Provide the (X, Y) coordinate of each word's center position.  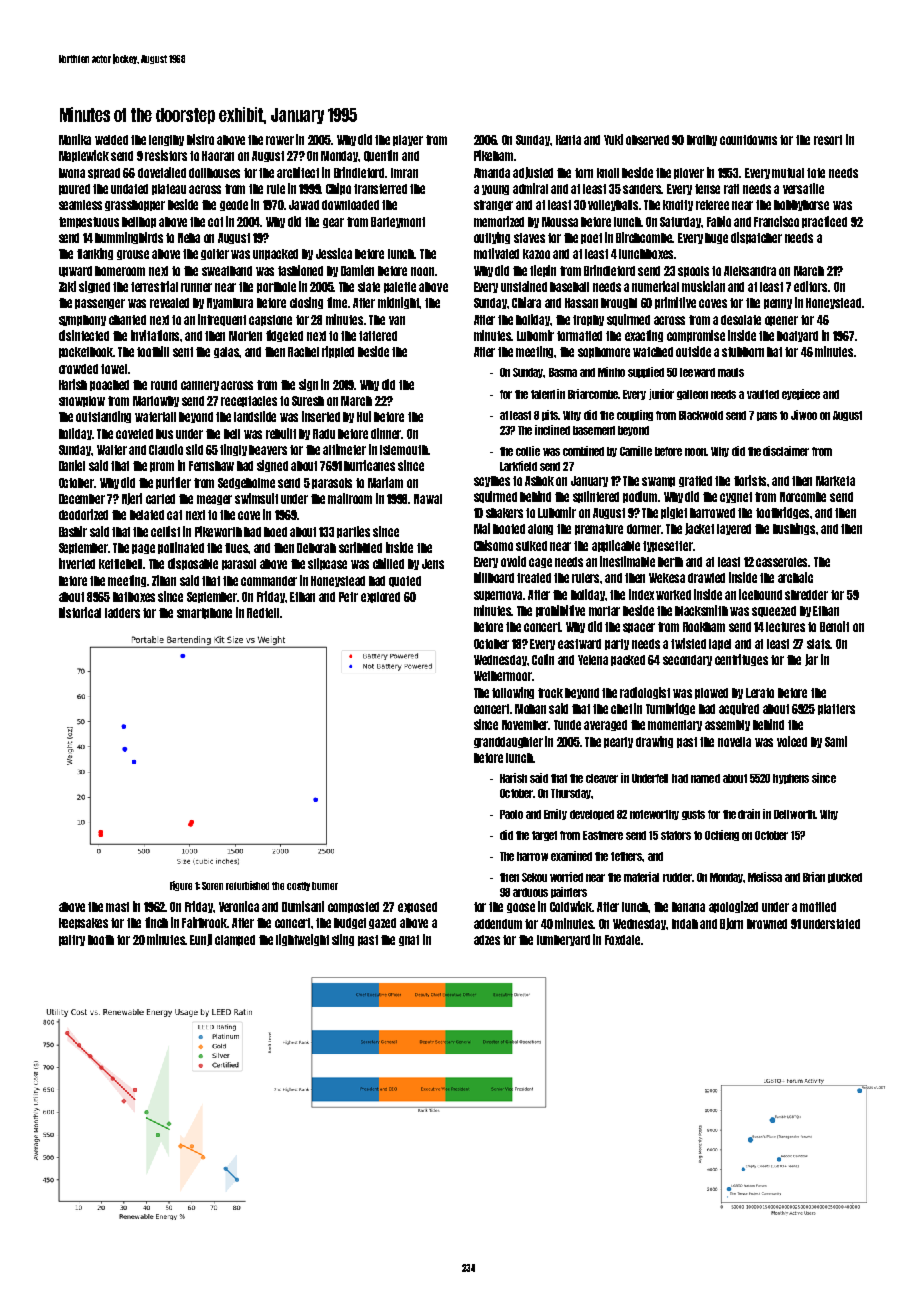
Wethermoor (503, 676)
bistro (200, 139)
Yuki (613, 139)
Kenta (568, 140)
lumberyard (563, 940)
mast (117, 907)
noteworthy (654, 815)
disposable (193, 564)
